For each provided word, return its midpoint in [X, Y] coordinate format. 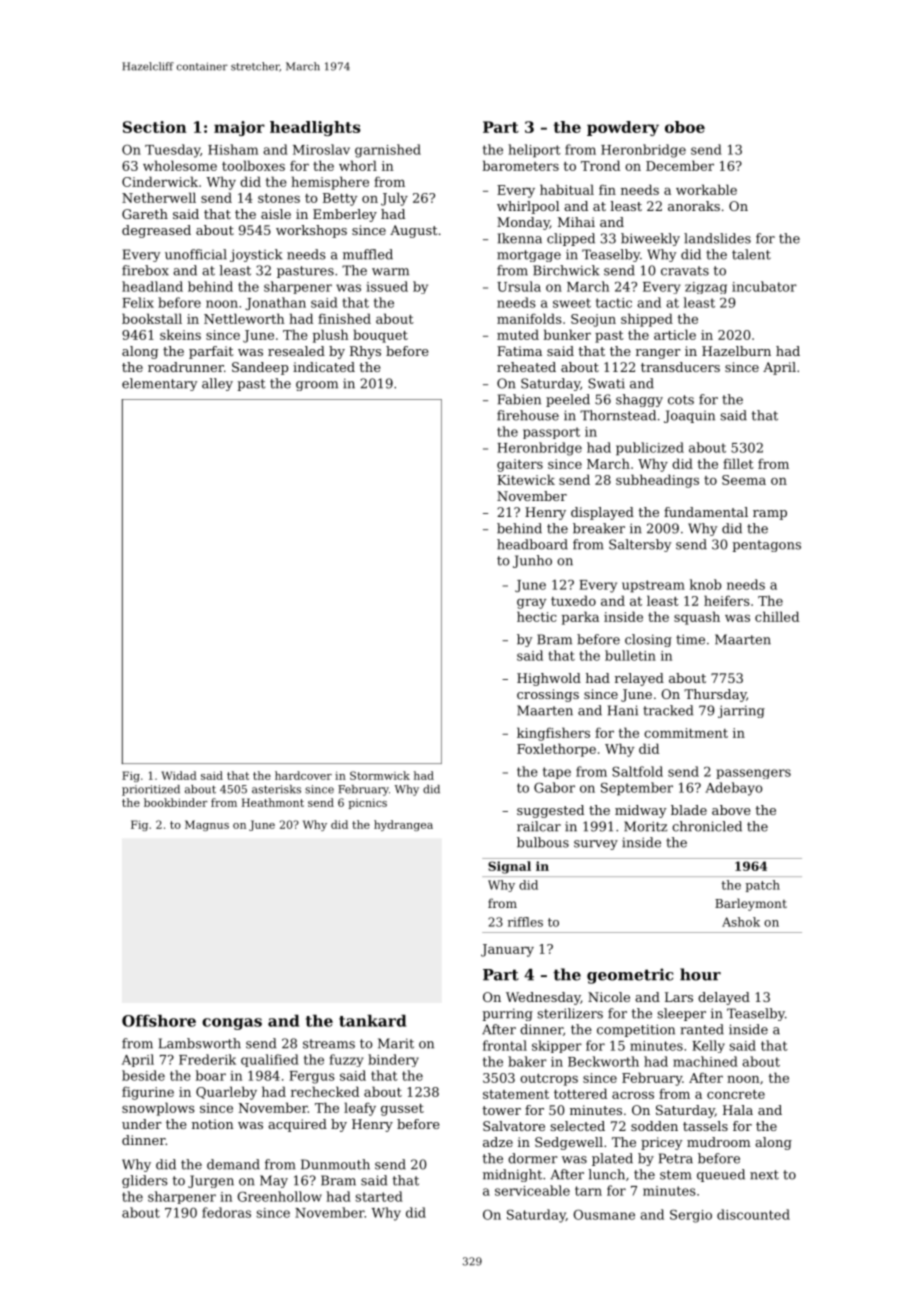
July [394, 199]
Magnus [207, 825]
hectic [537, 616]
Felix [138, 302]
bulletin [630, 655]
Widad [179, 775]
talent [751, 254]
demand [233, 1164]
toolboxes [253, 165]
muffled [368, 254]
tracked [668, 710]
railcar [539, 826]
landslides [717, 238]
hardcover [303, 775]
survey [596, 845]
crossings [548, 695]
